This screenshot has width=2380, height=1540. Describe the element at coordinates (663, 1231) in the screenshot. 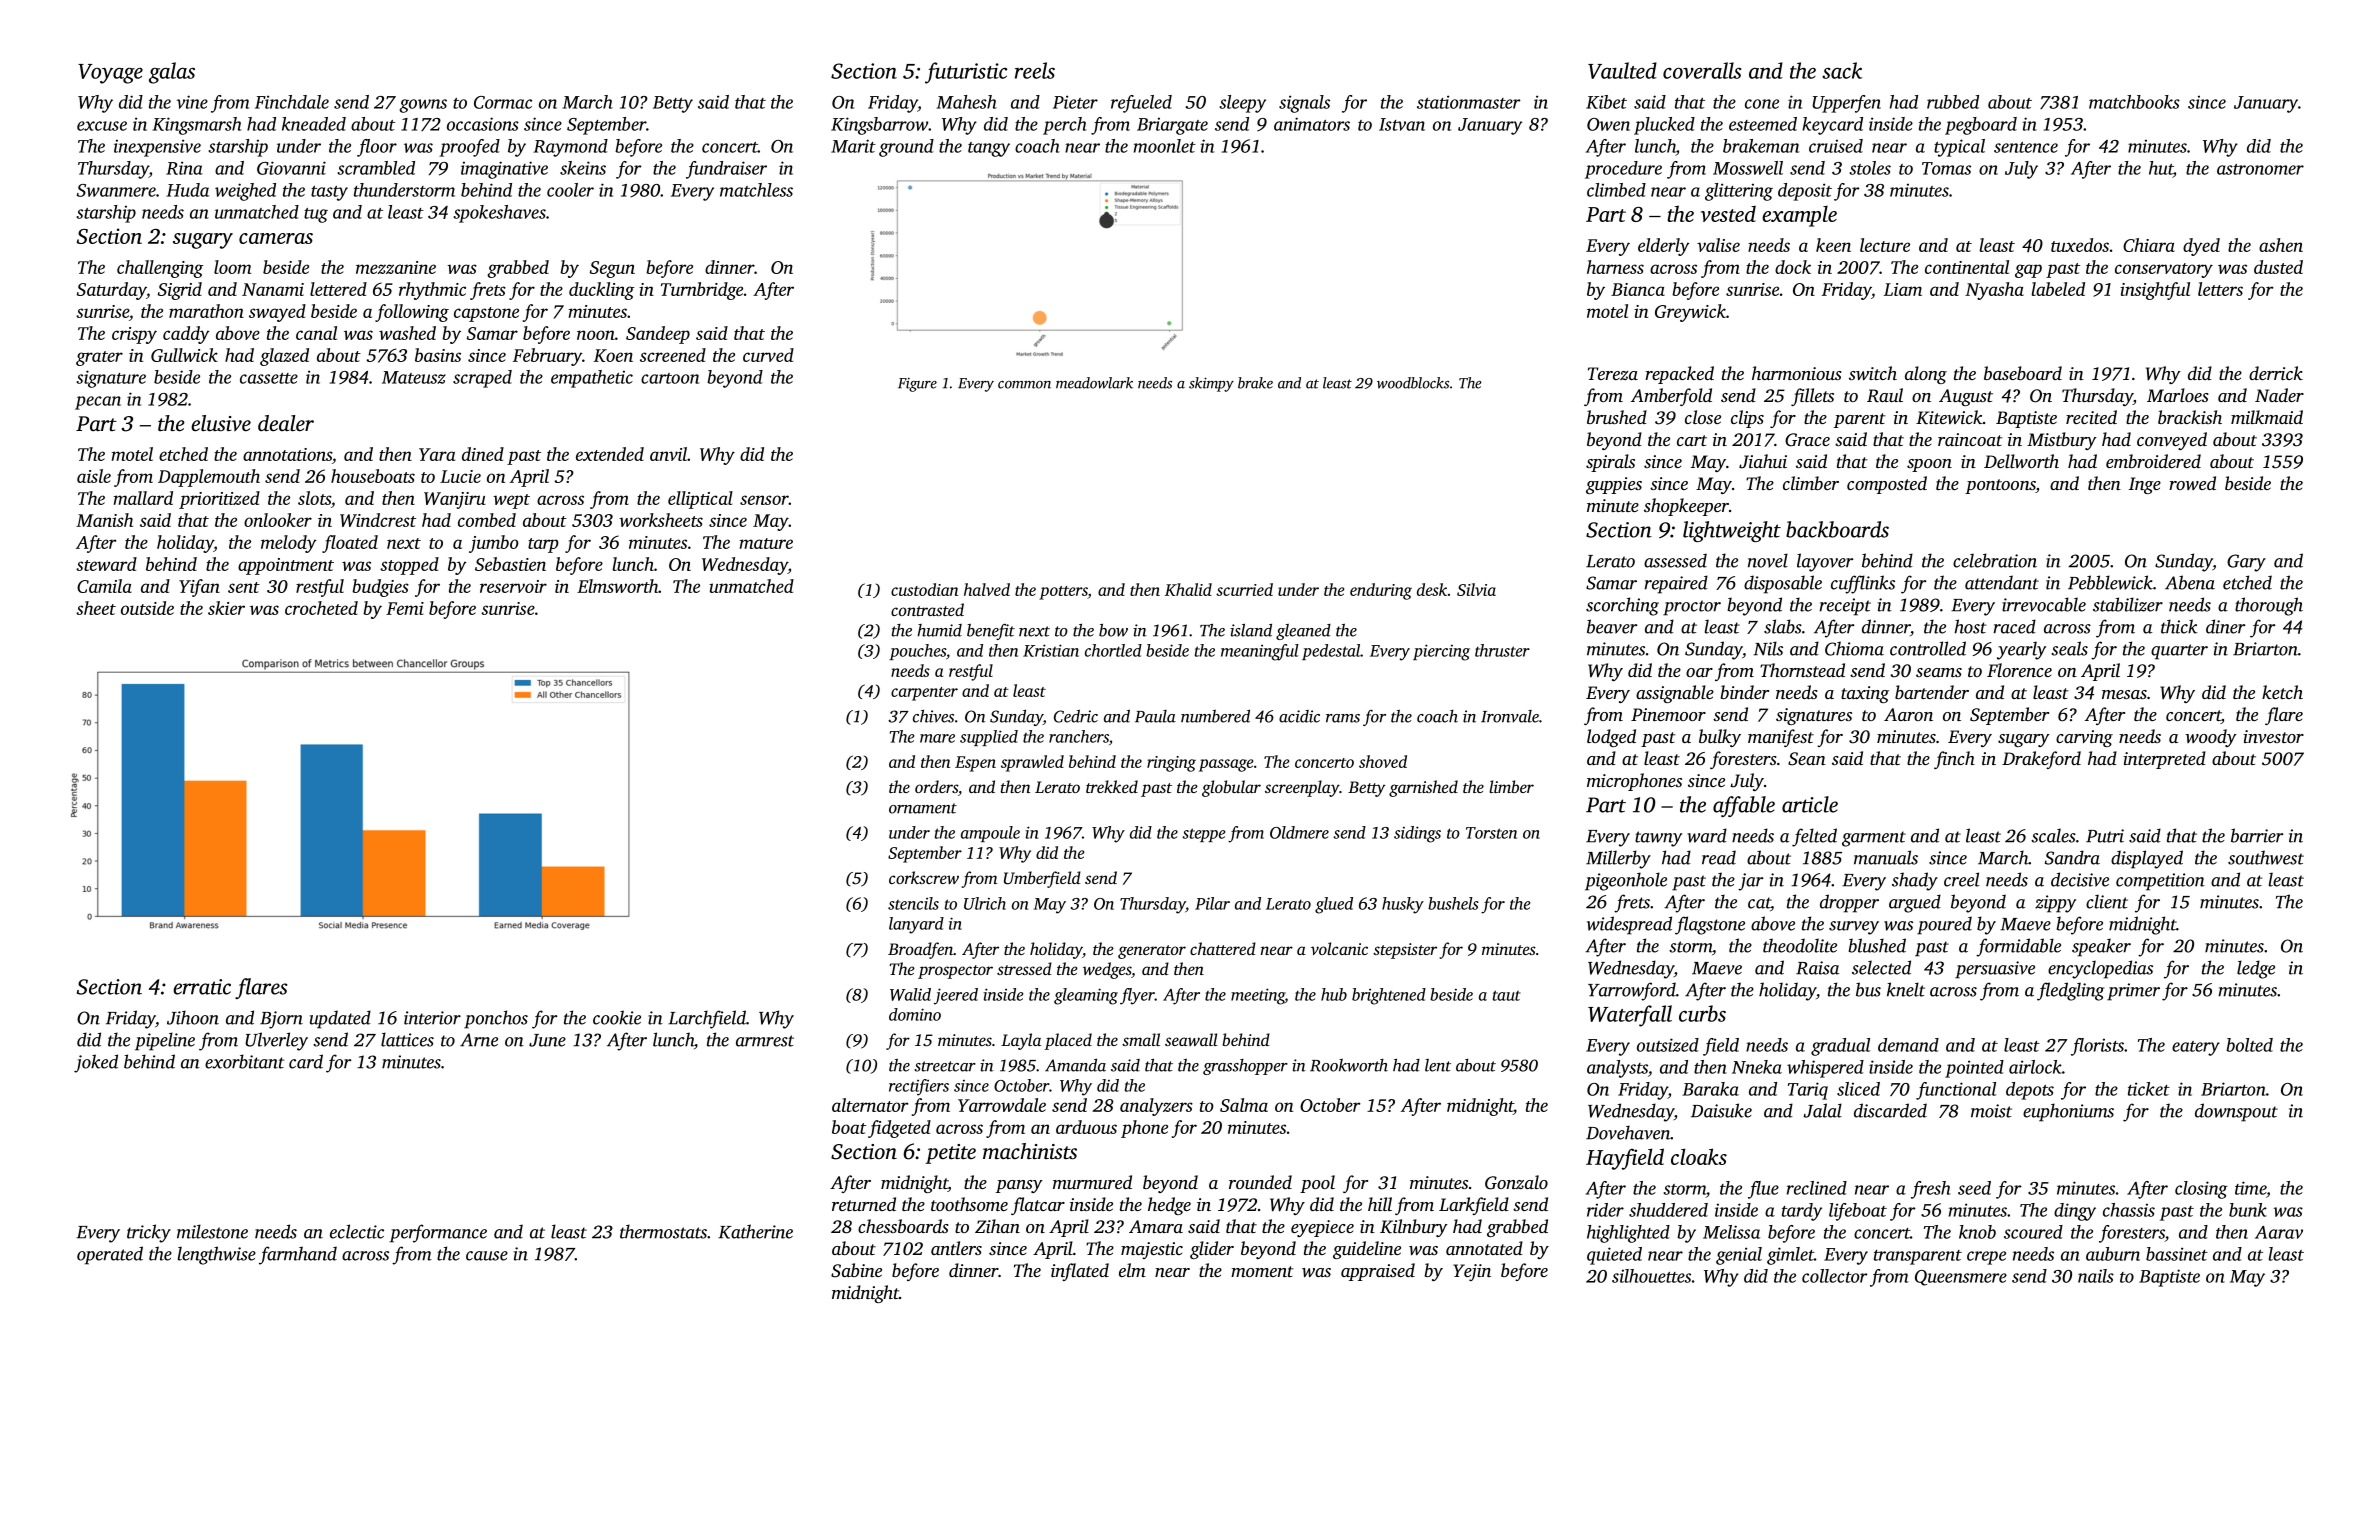

I see `thermostats` at that location.
